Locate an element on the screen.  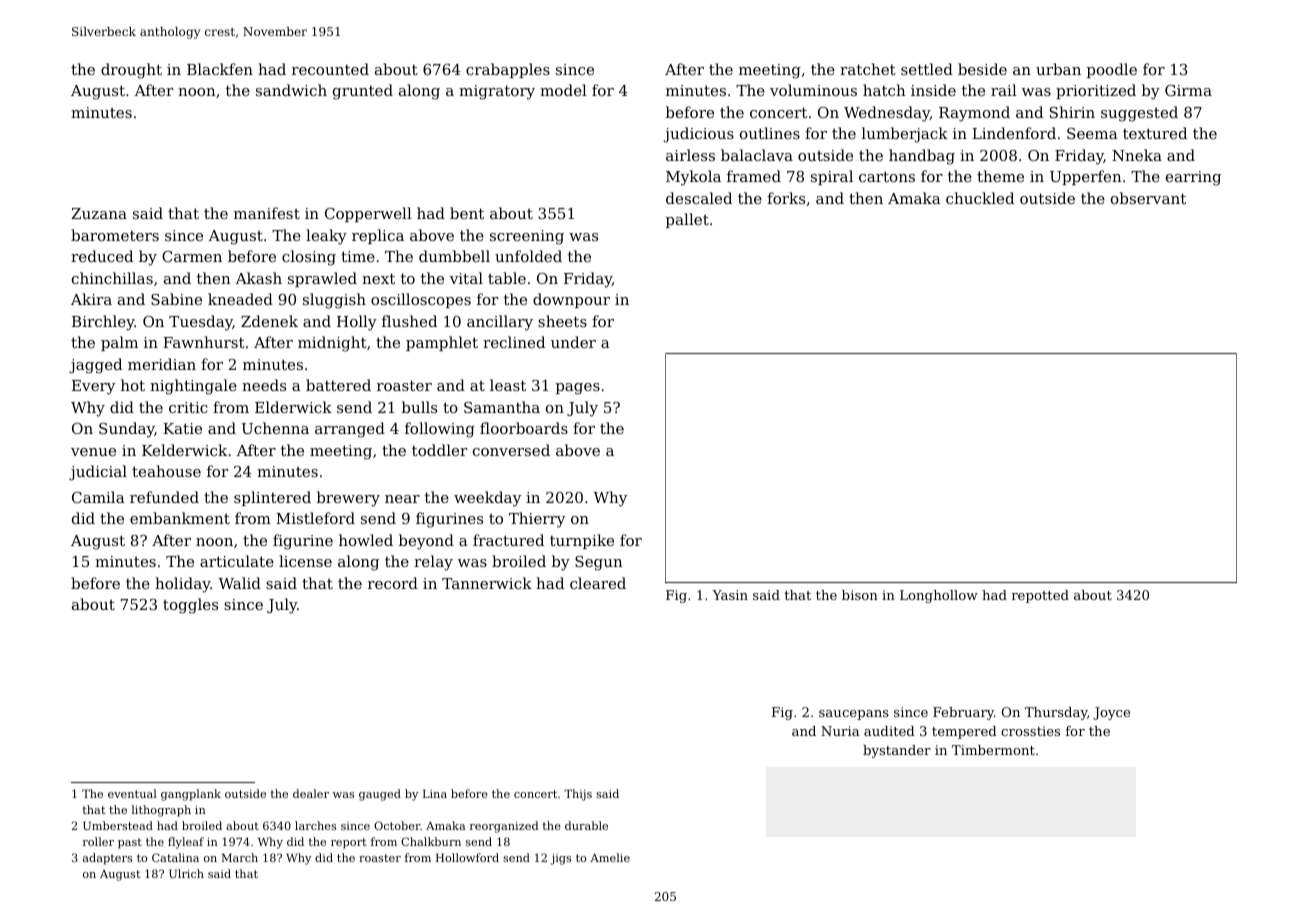
brewery is located at coordinates (348, 499).
